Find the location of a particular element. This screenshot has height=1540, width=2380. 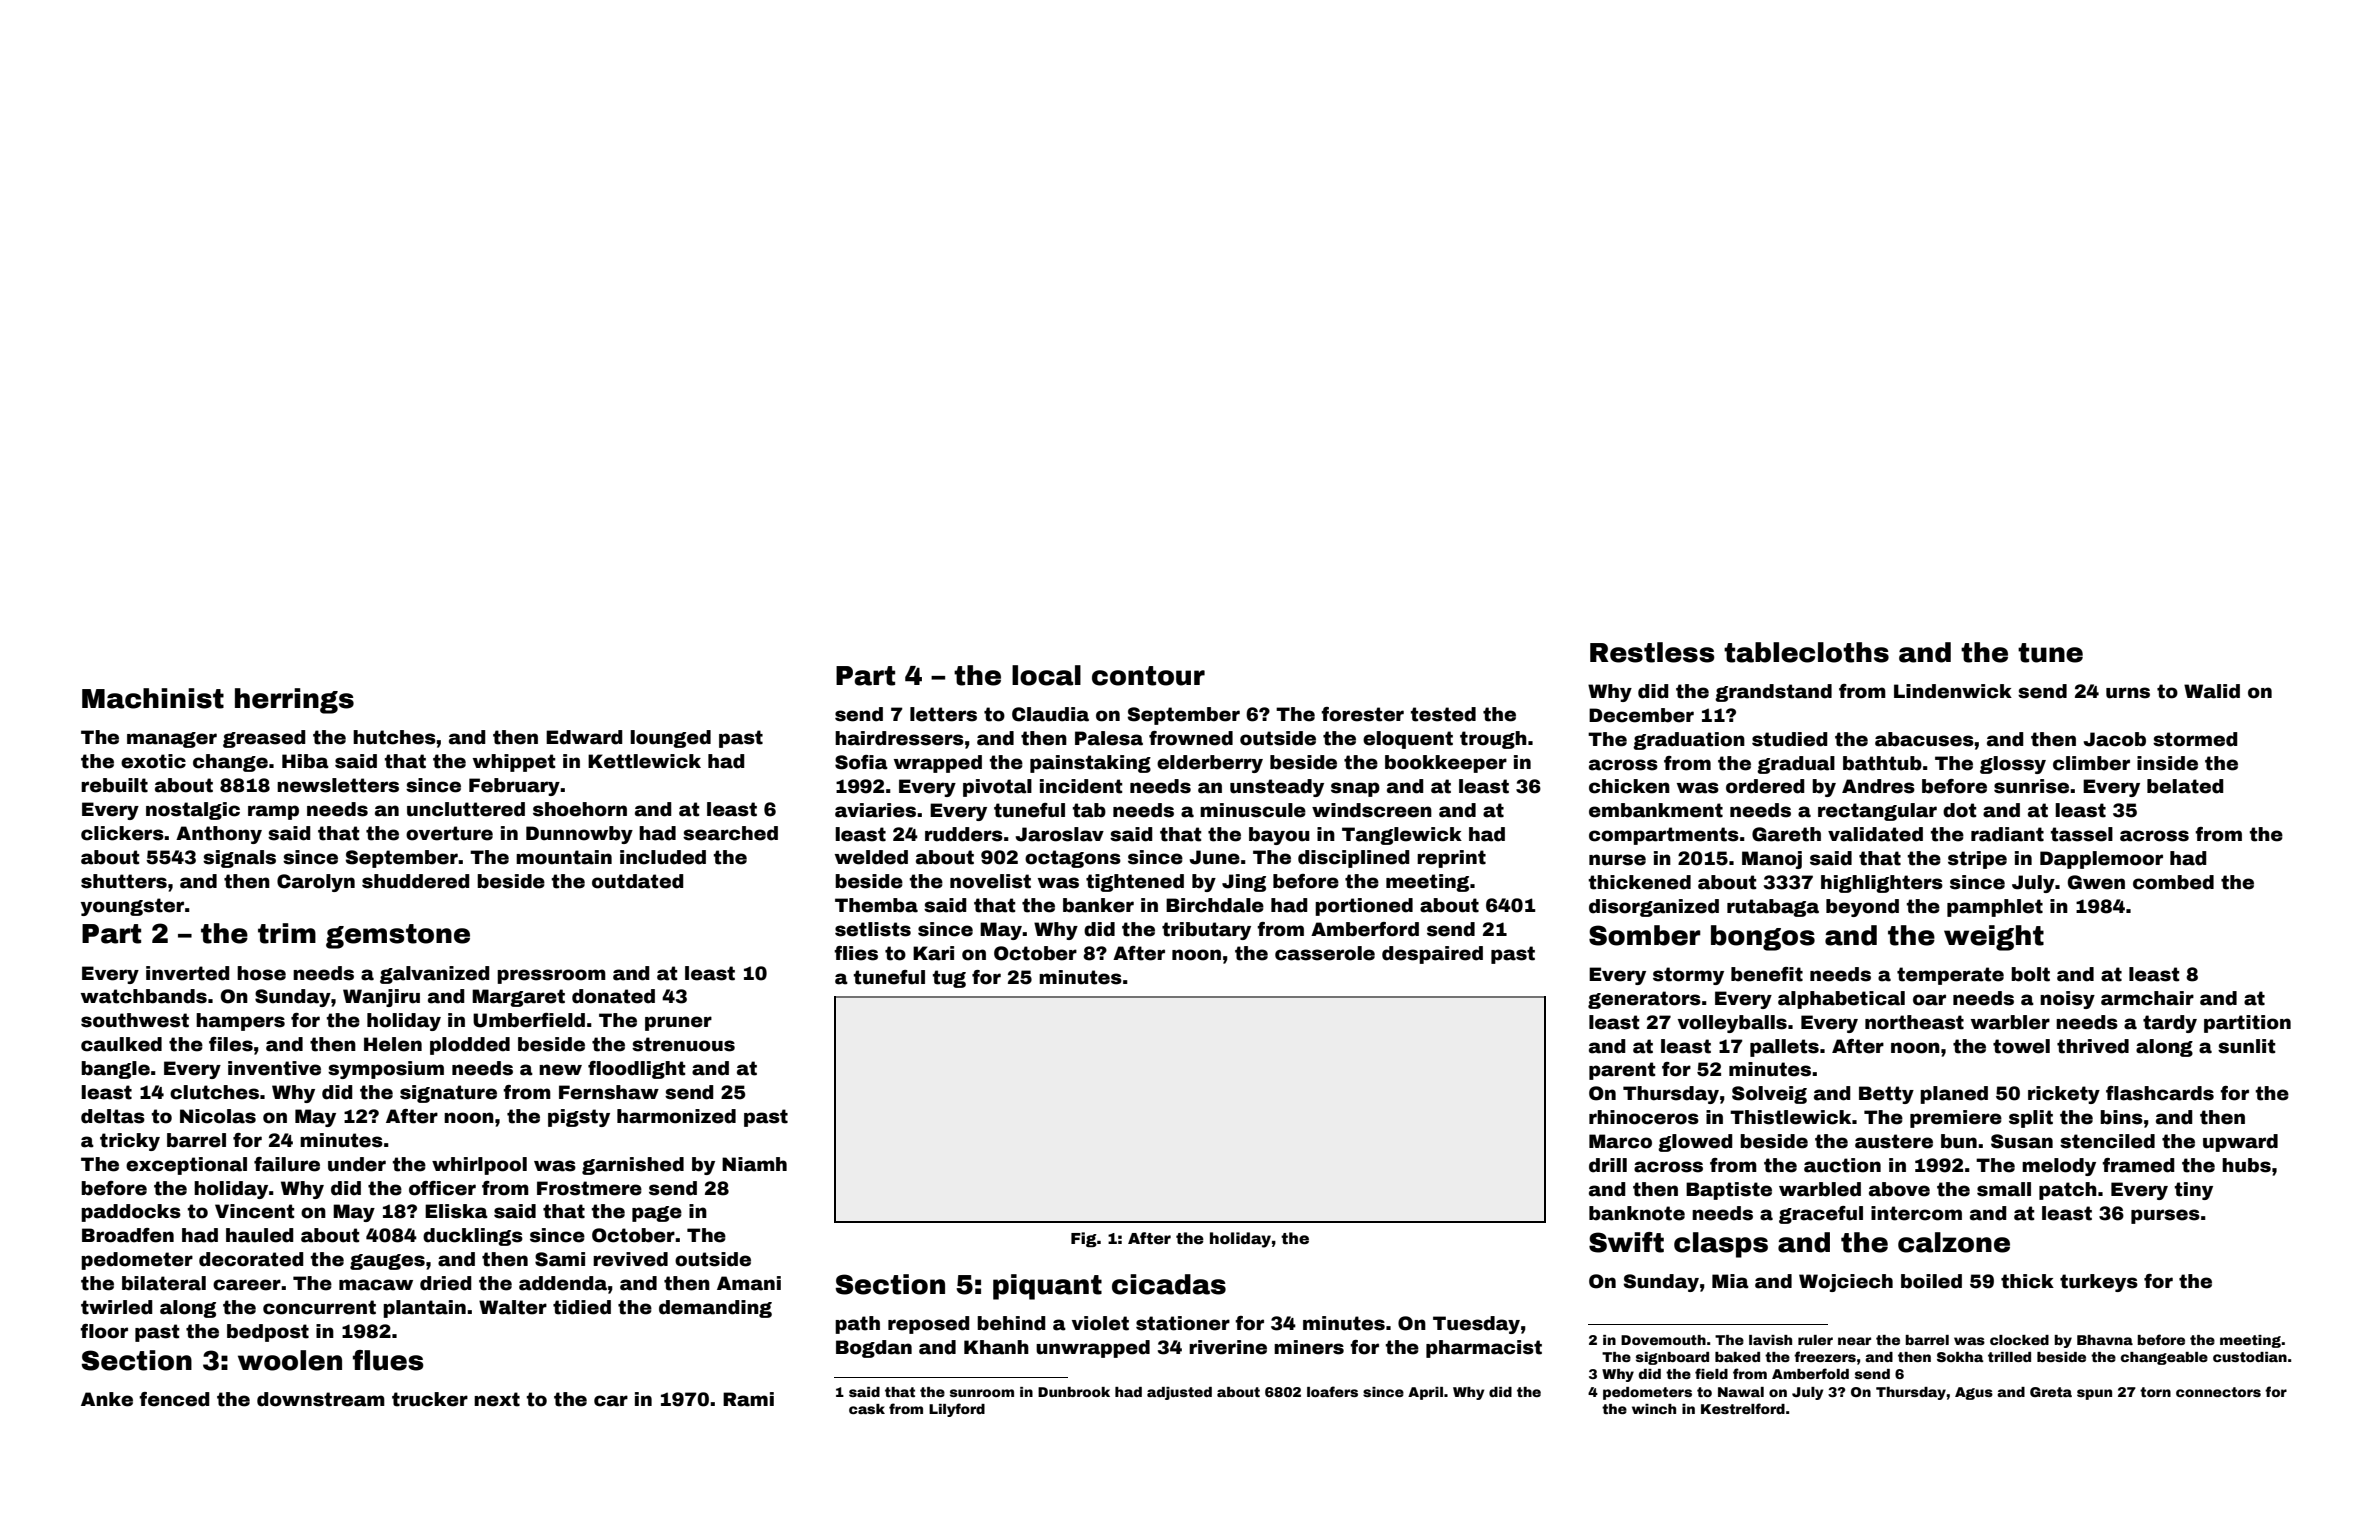

novelist is located at coordinates (990, 881).
